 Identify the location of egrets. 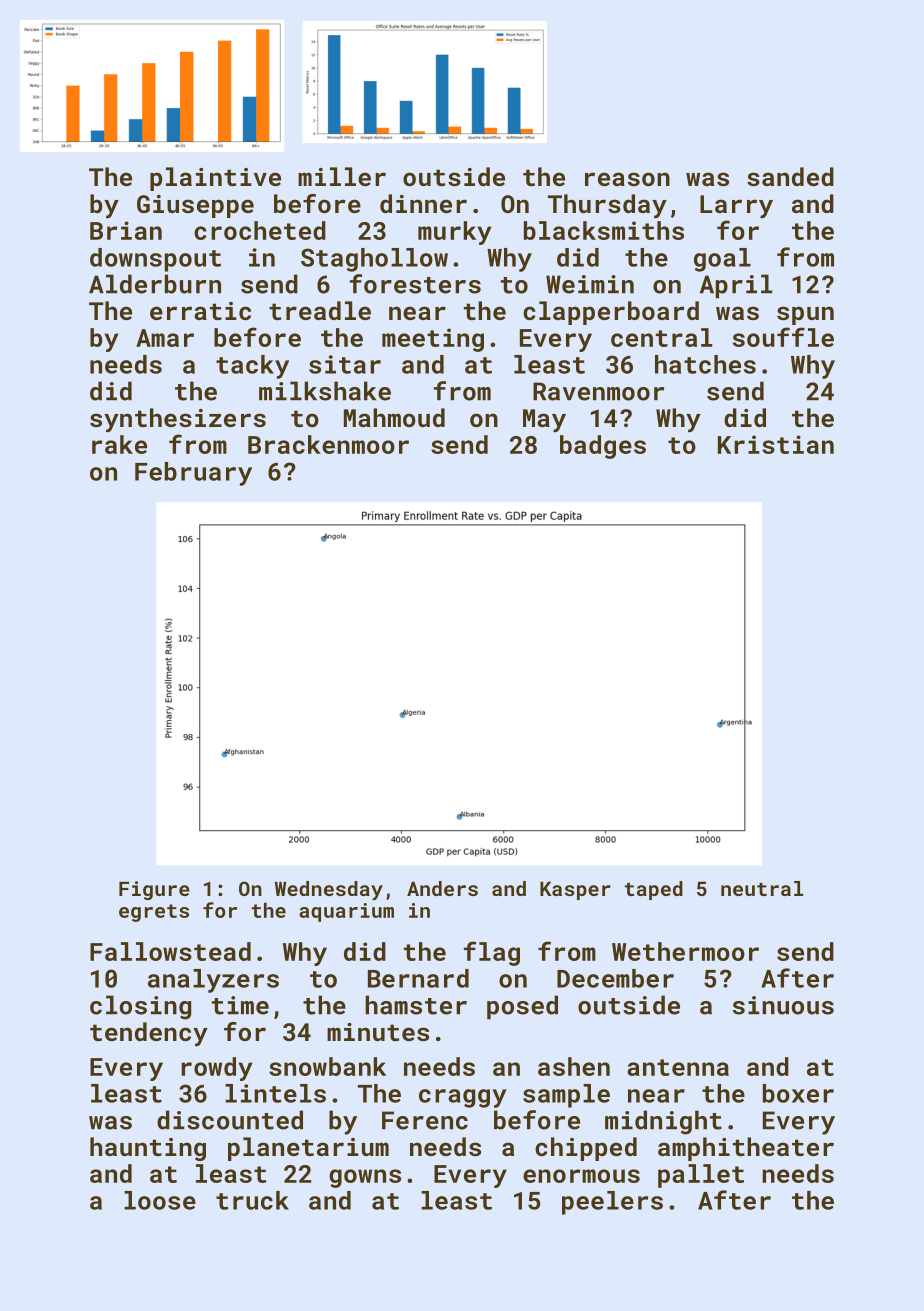
(154, 913).
